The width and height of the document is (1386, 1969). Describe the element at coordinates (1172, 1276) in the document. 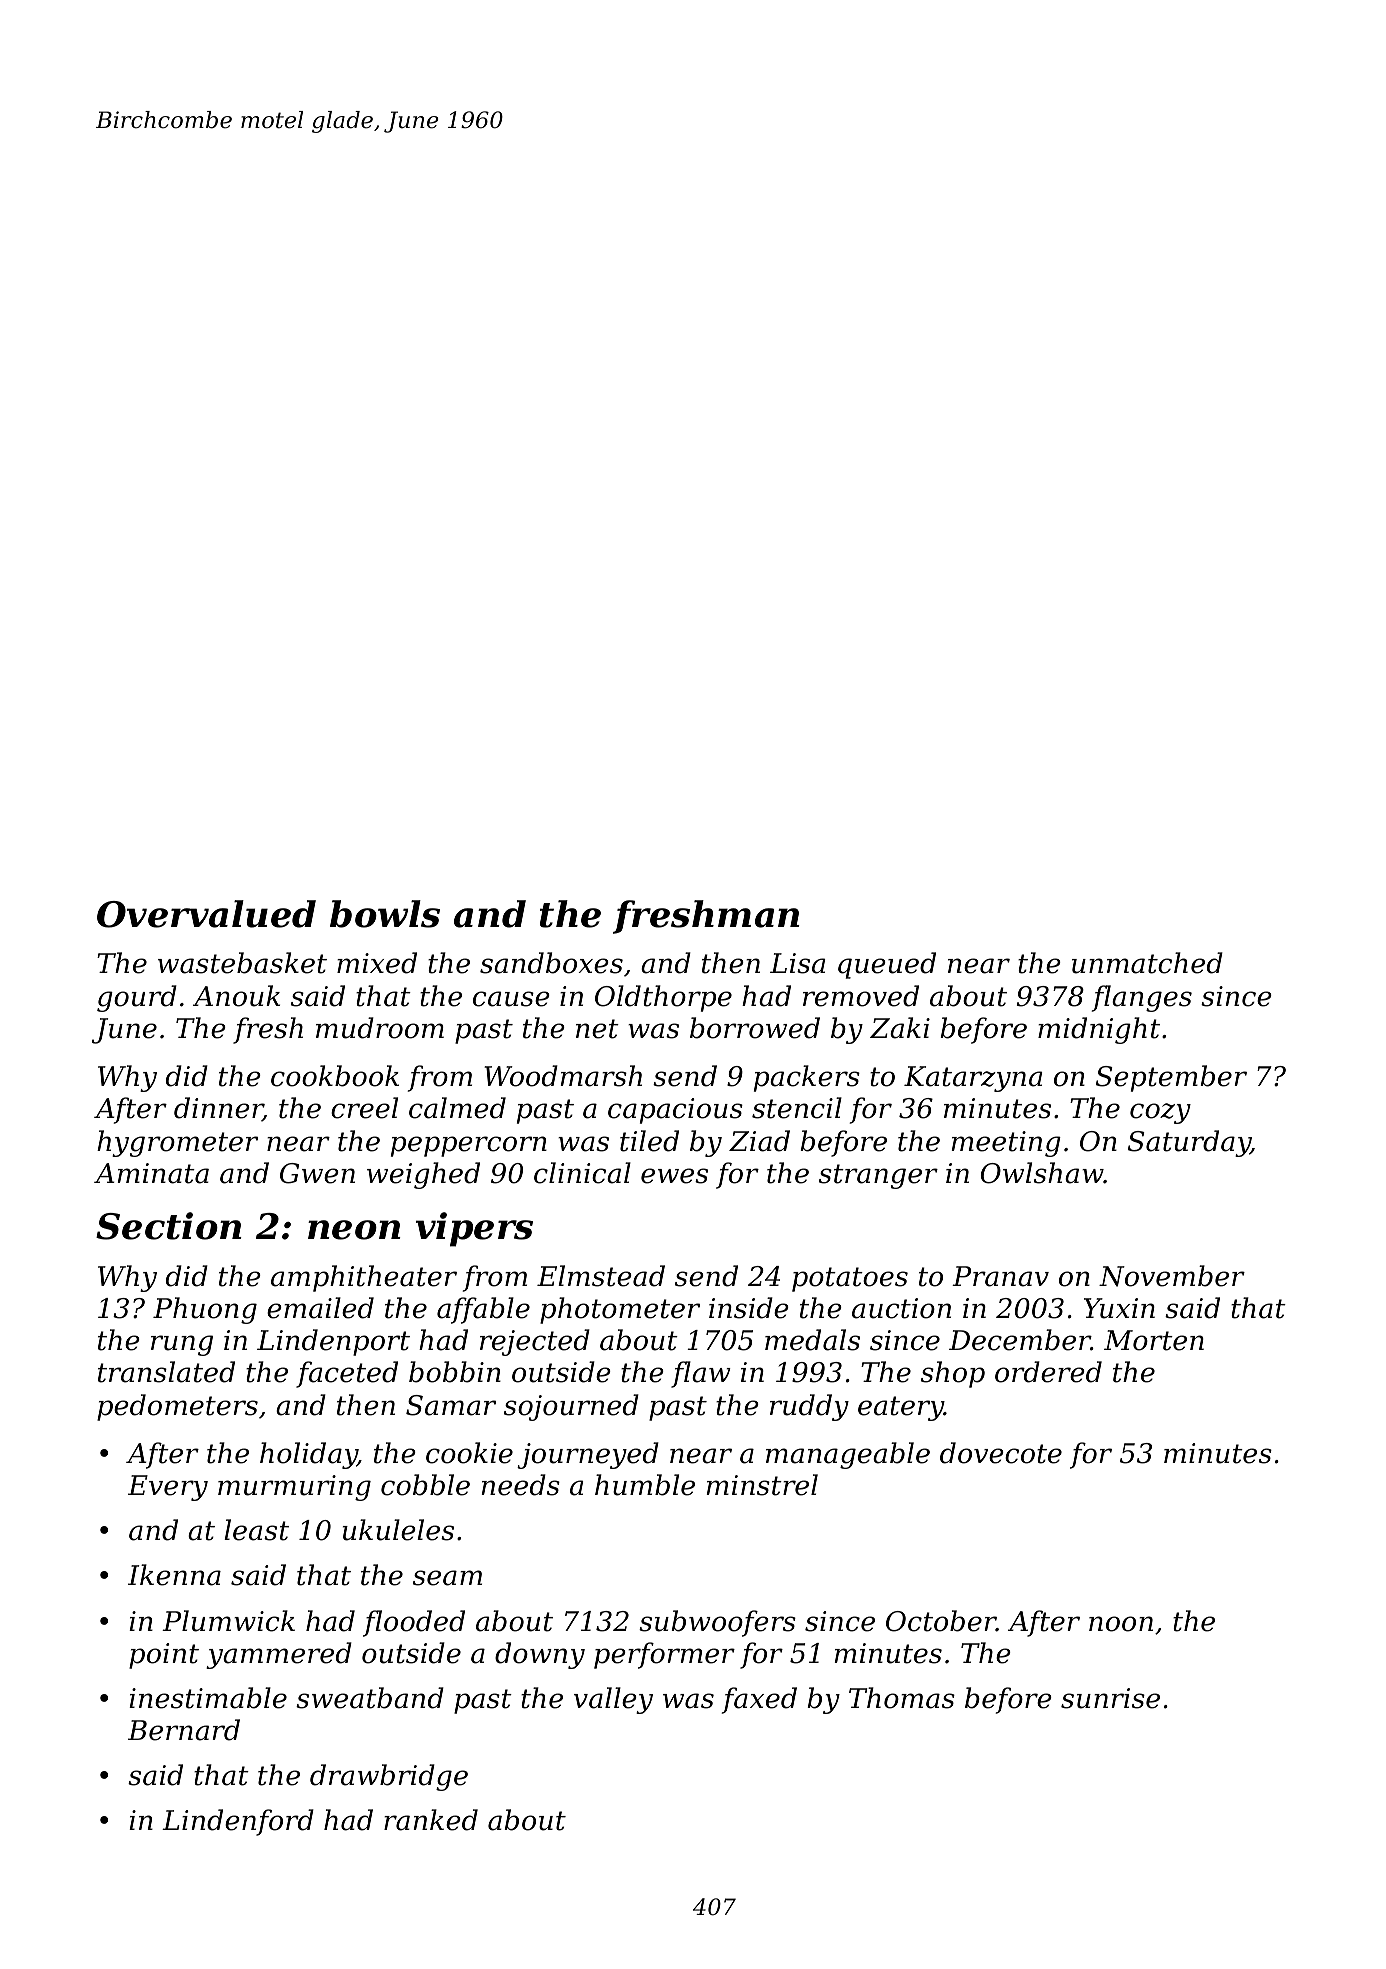

I see `November` at that location.
